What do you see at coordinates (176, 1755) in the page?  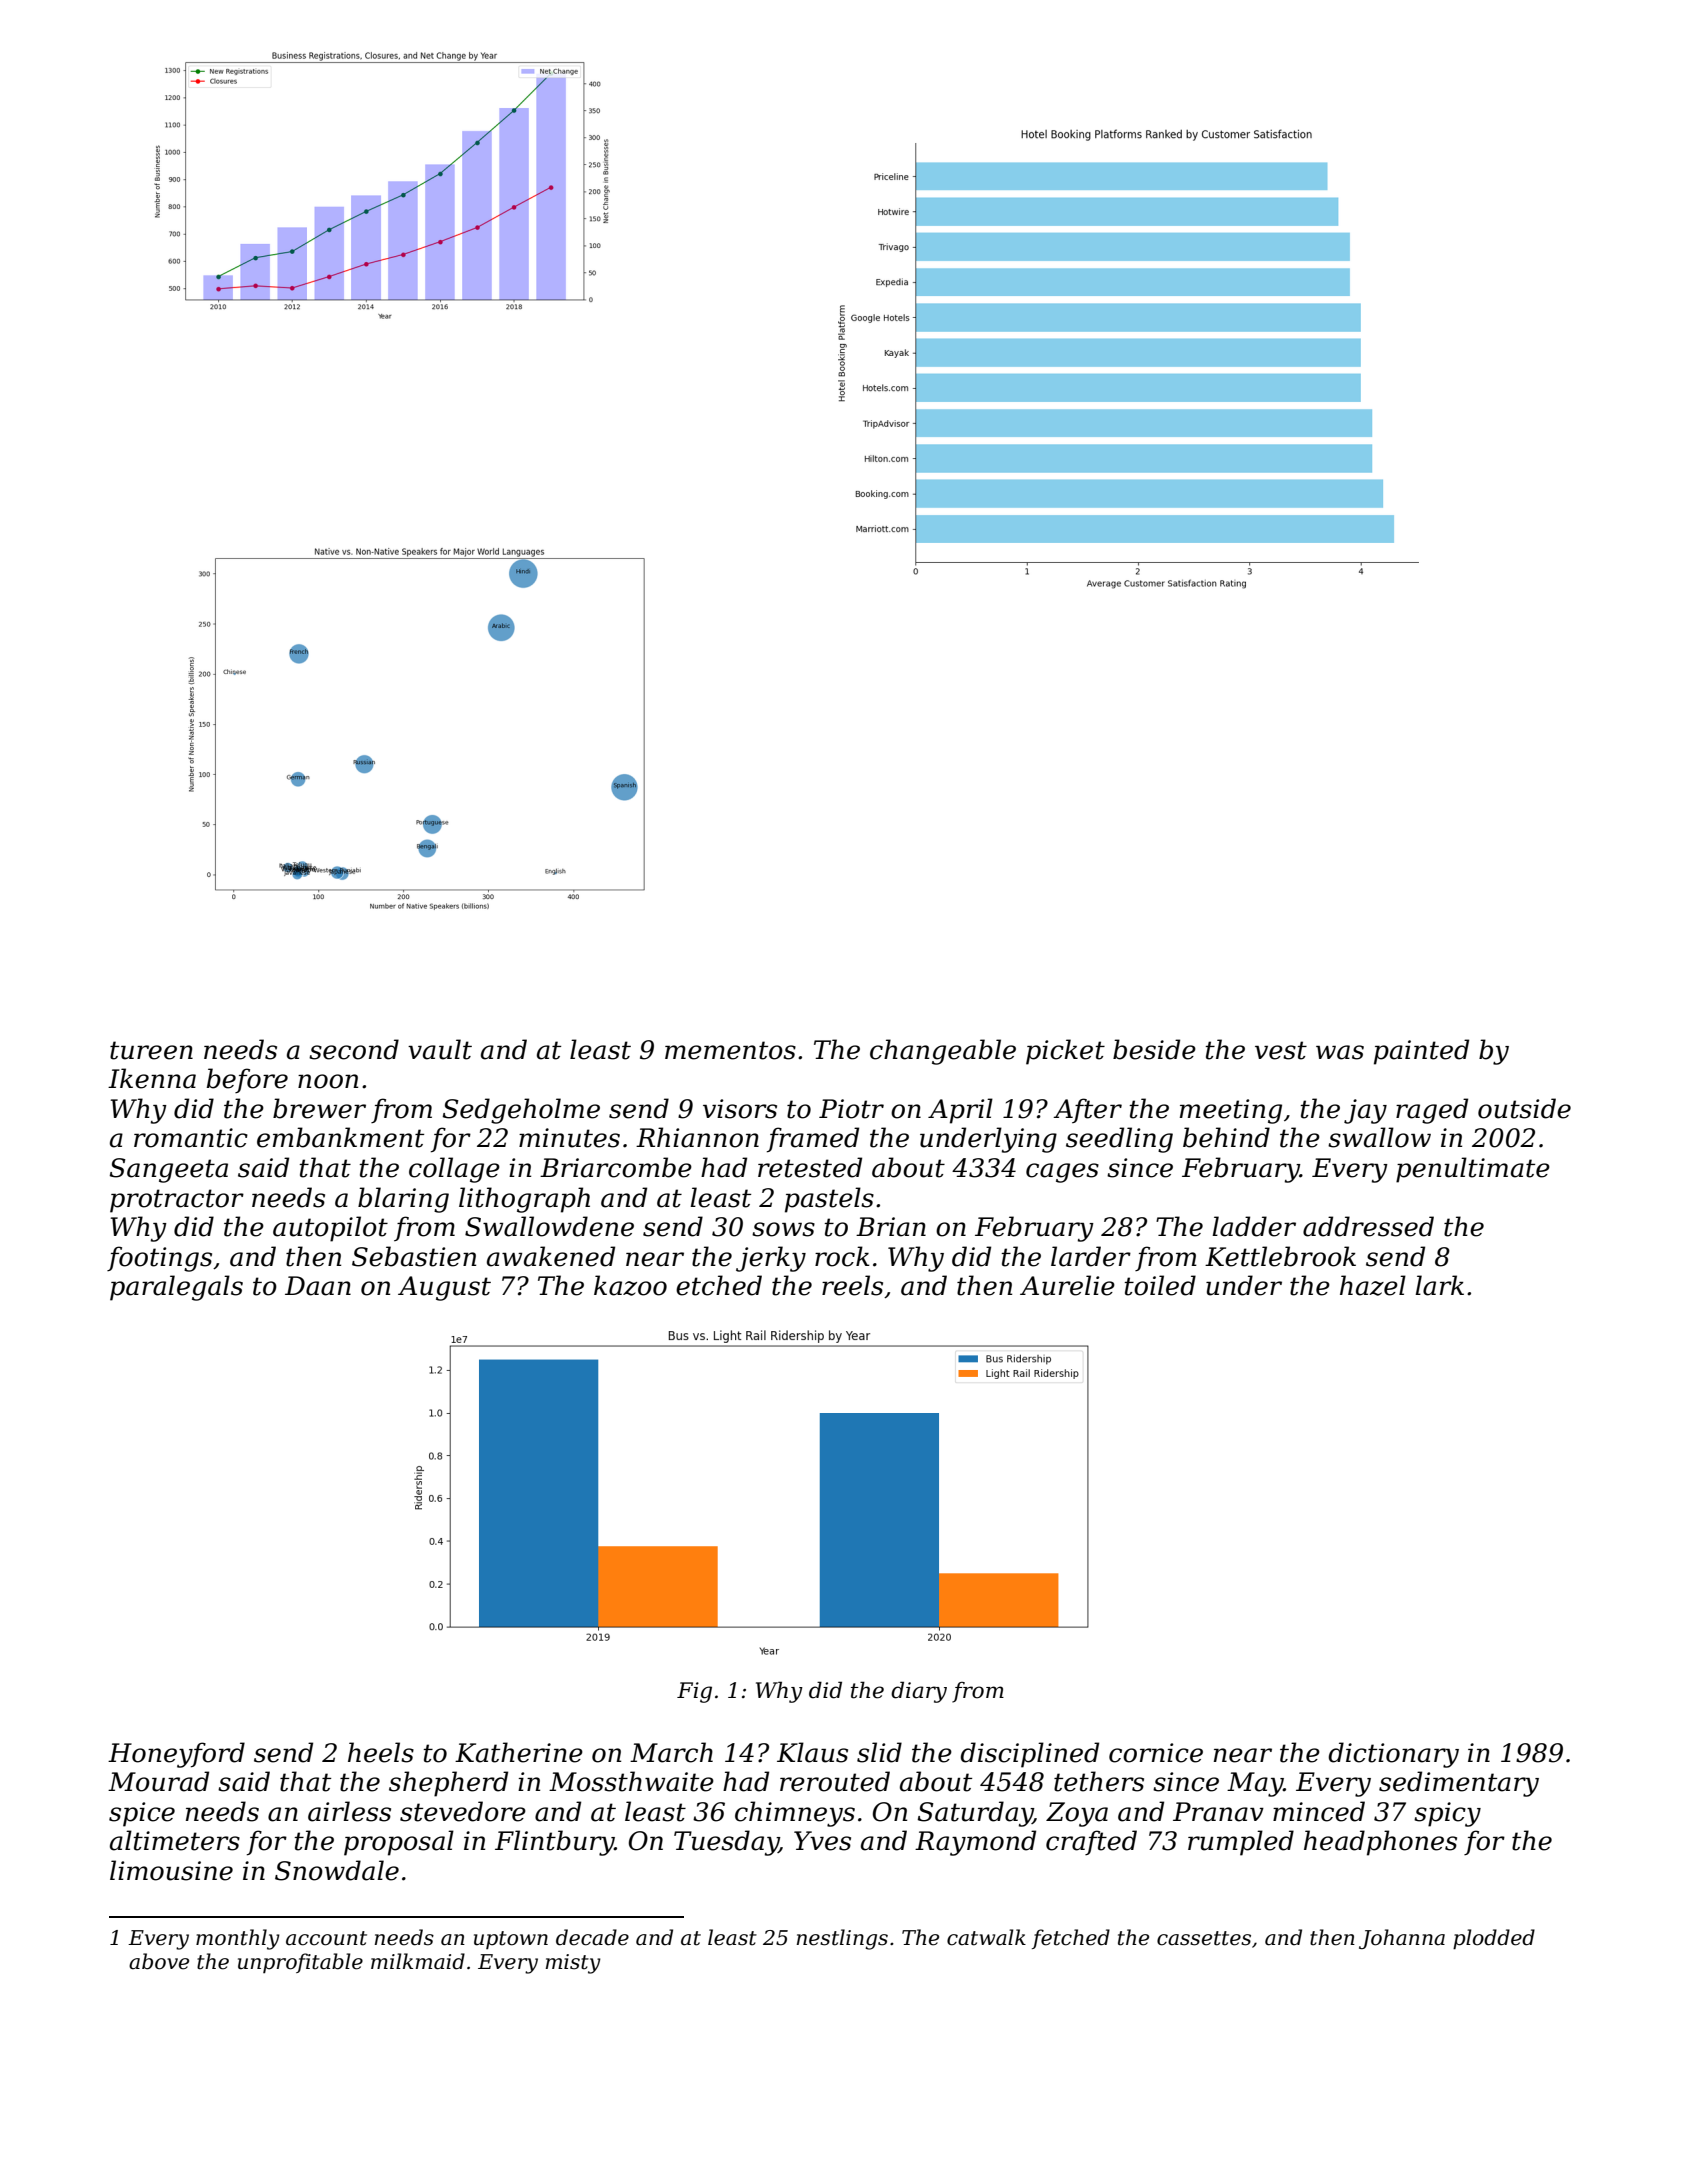 I see `Honeyford` at bounding box center [176, 1755].
